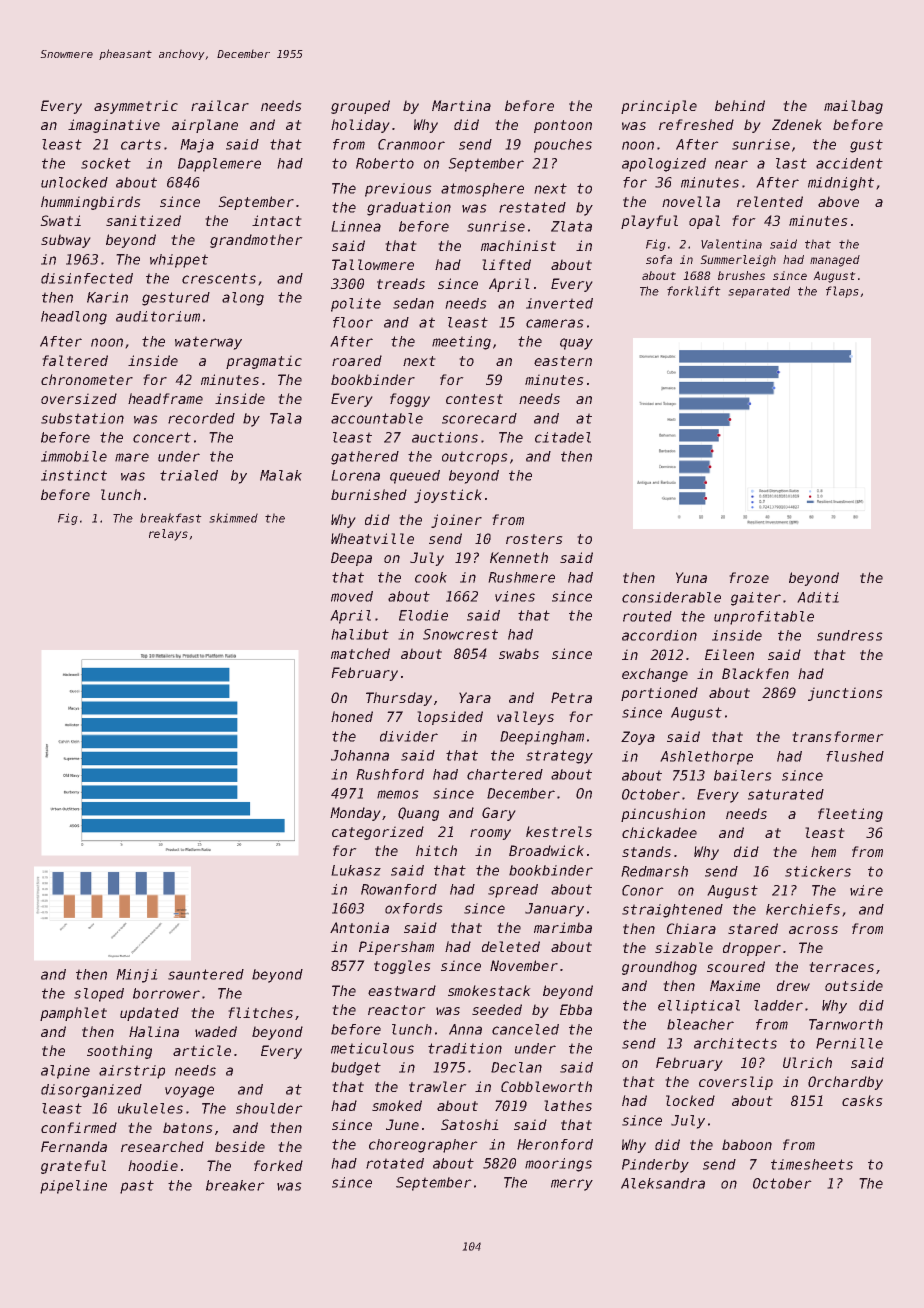 This document has height=1308, width=924. What do you see at coordinates (842, 292) in the document?
I see `flaps` at bounding box center [842, 292].
